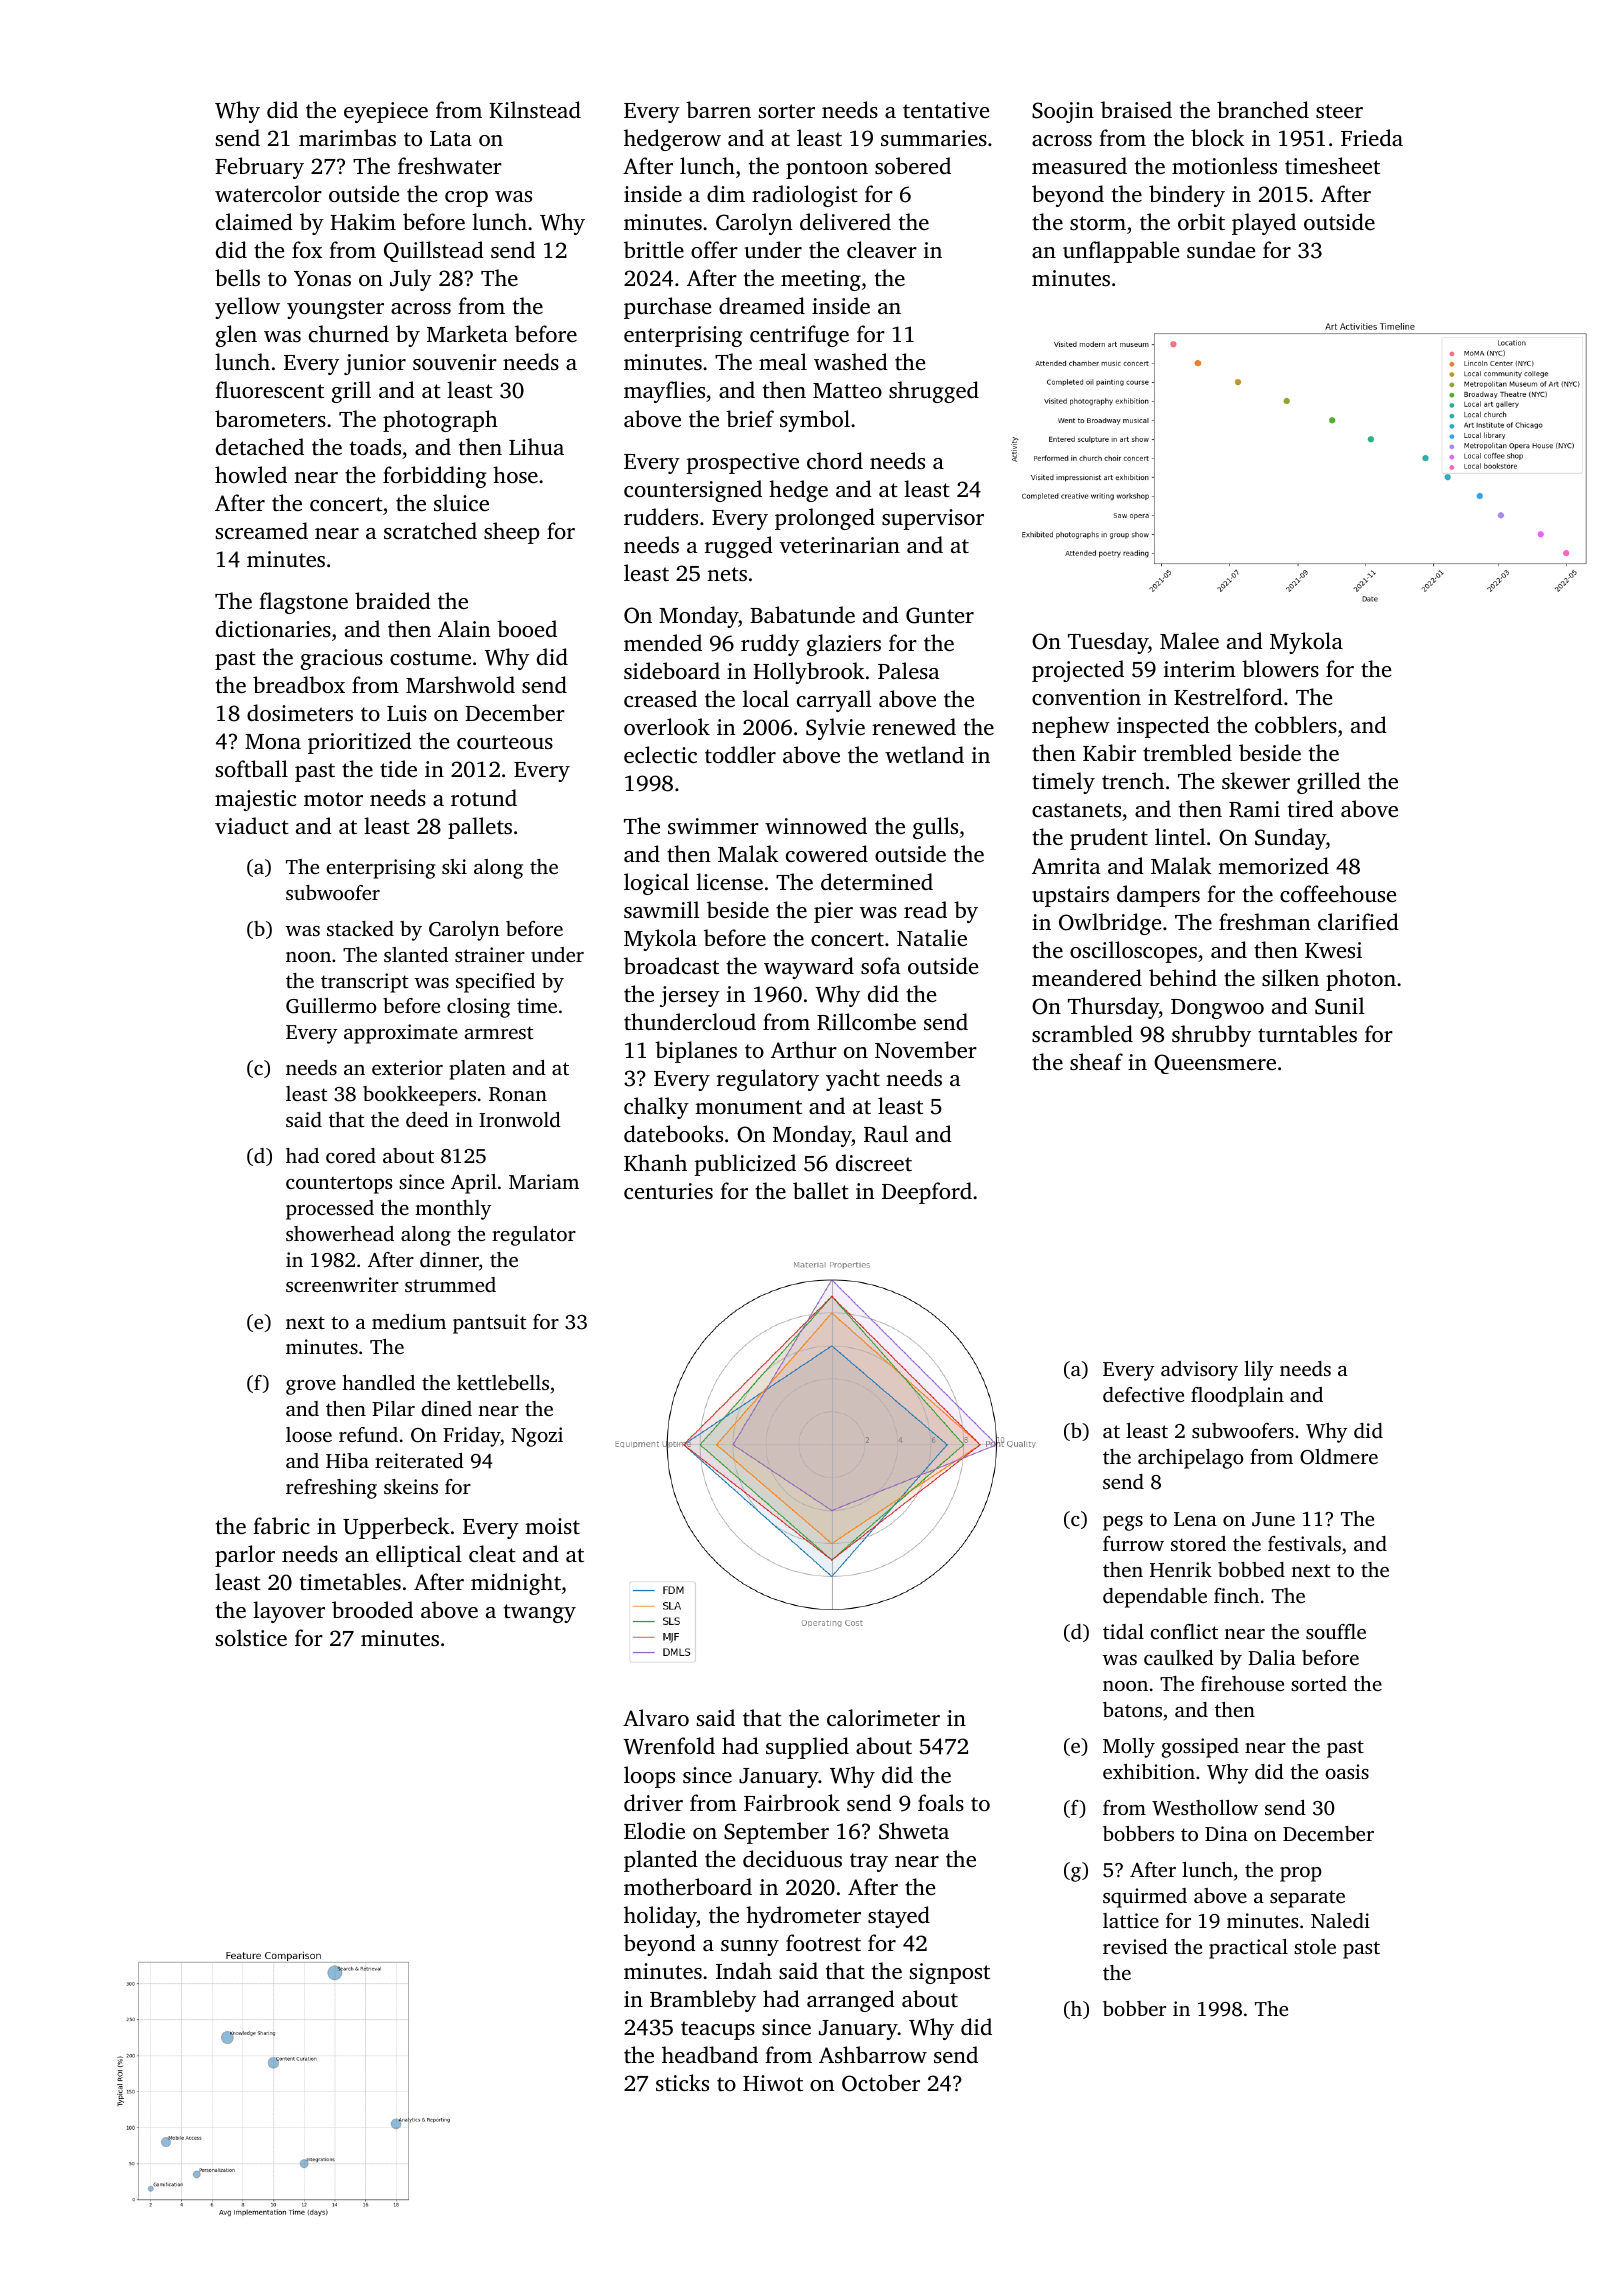 This screenshot has width=1620, height=2292. Describe the element at coordinates (386, 112) in the screenshot. I see `eyepiece` at that location.
